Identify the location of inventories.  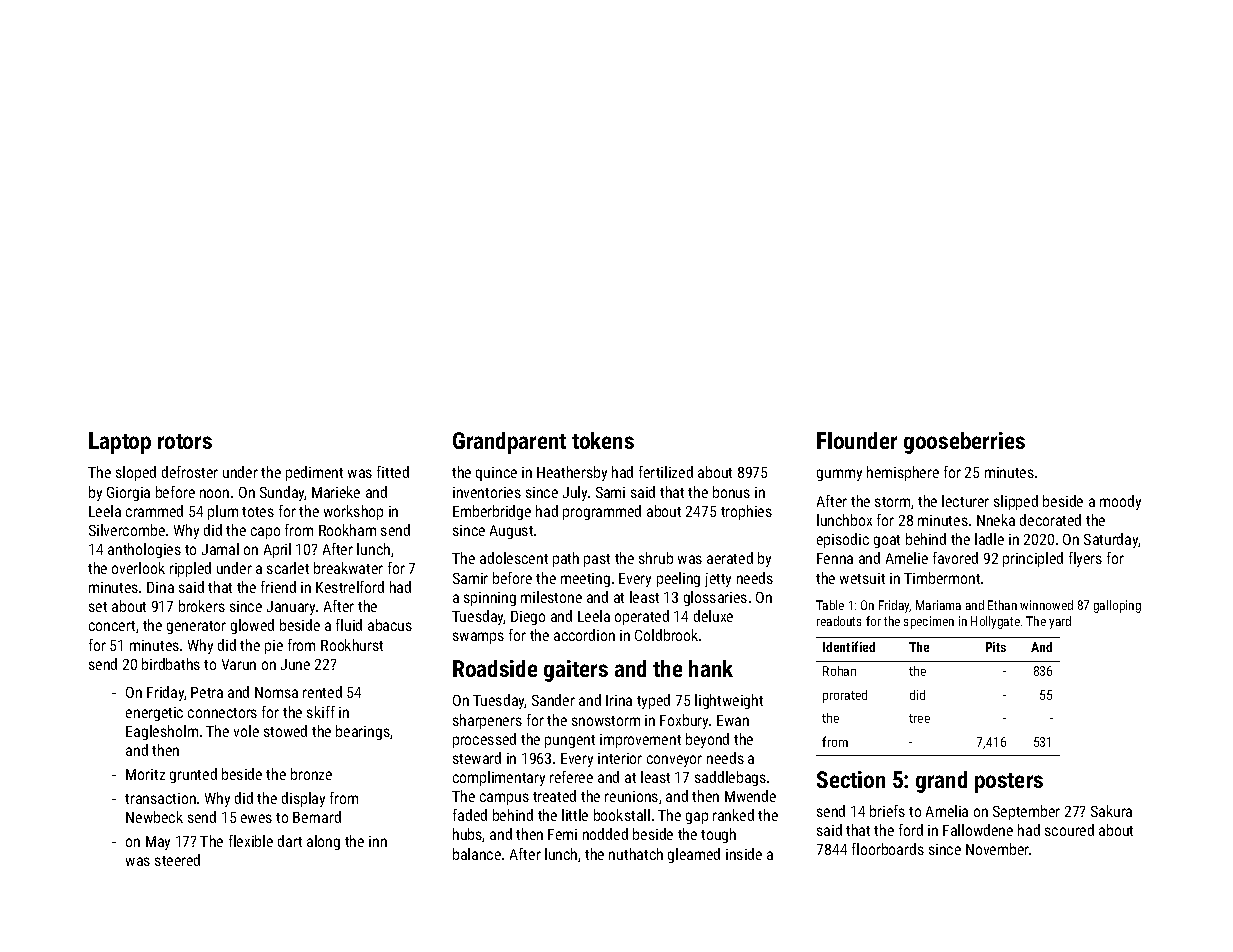
(487, 492).
